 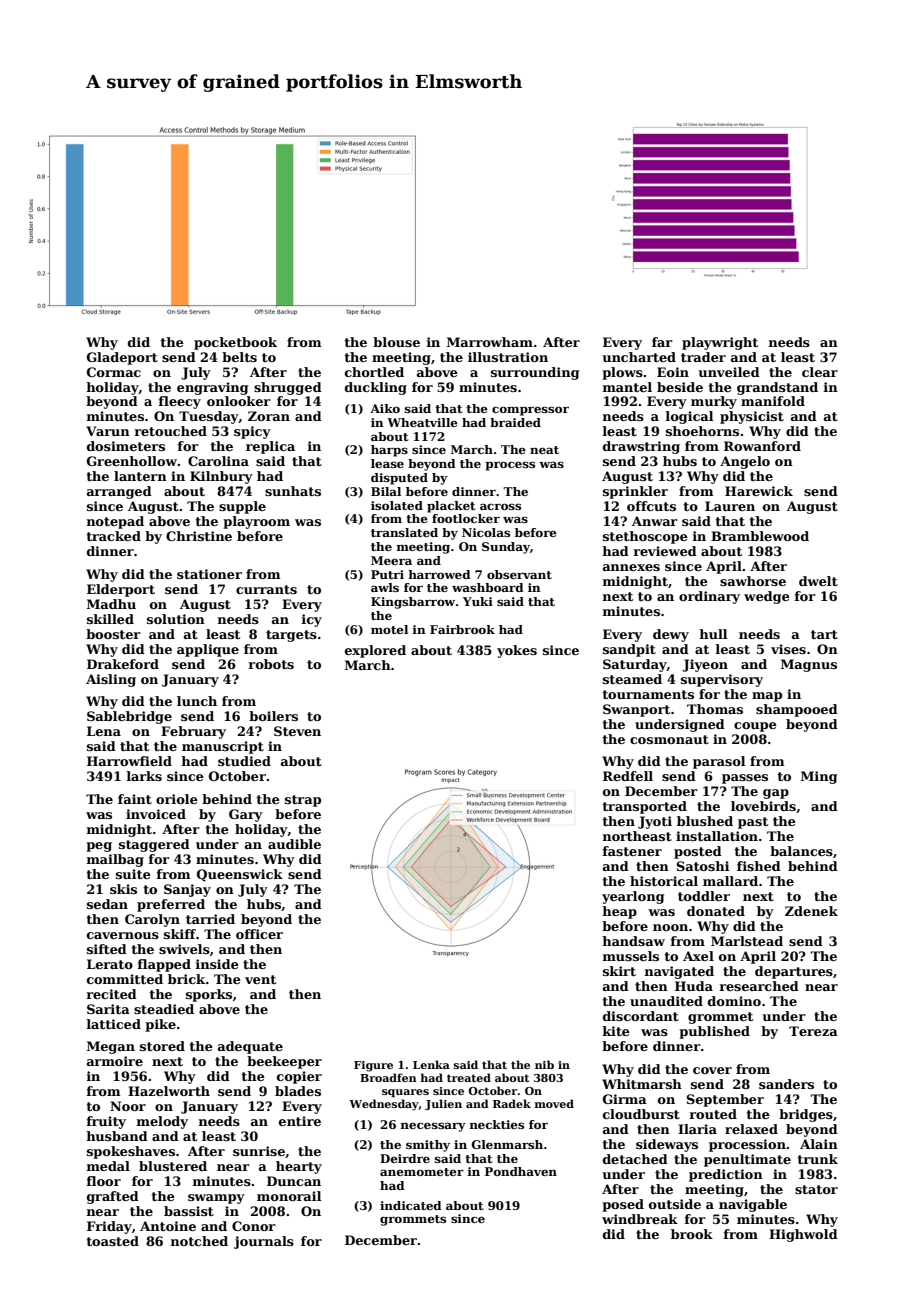 What do you see at coordinates (640, 1219) in the screenshot?
I see `windbreak` at bounding box center [640, 1219].
